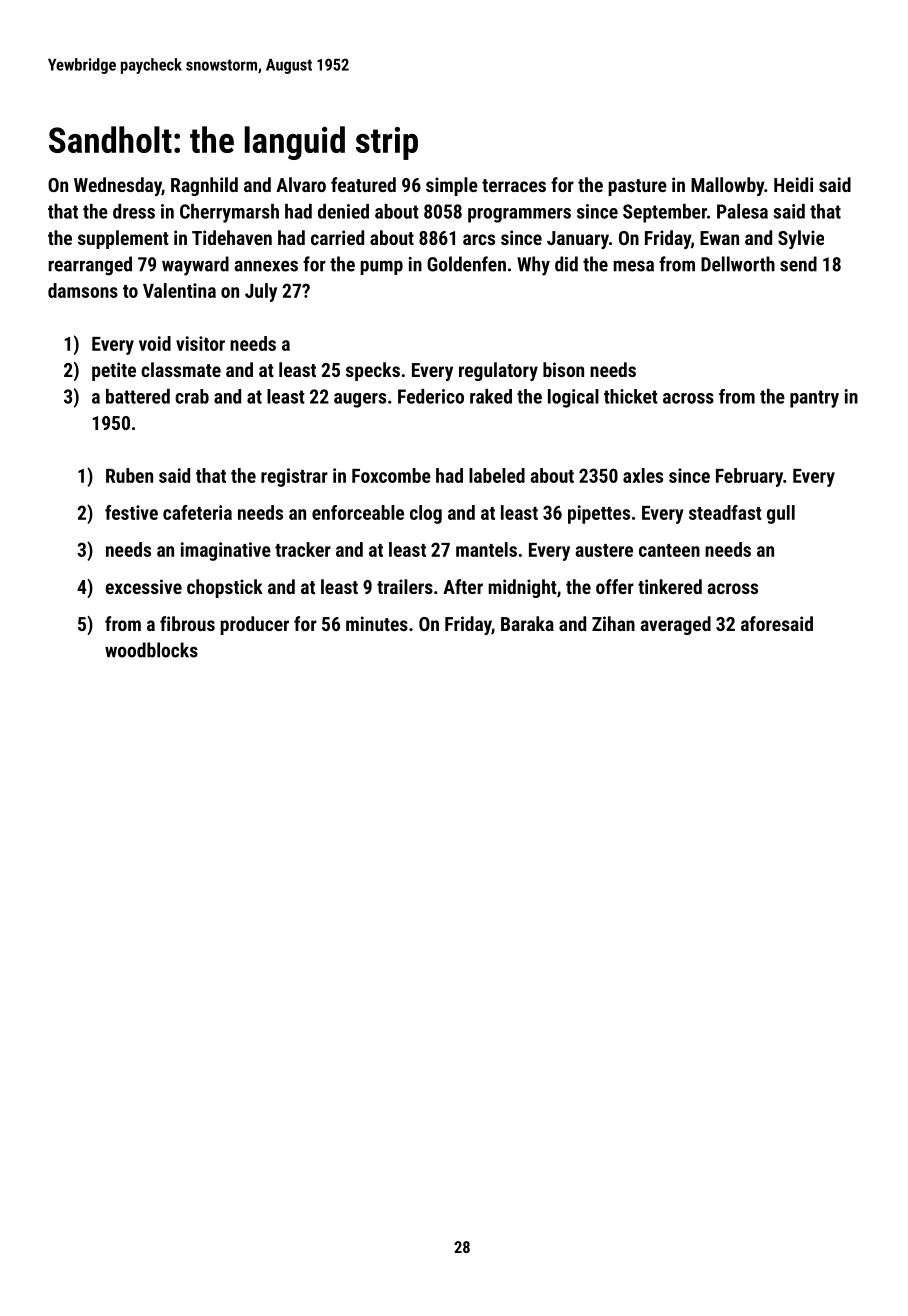 This screenshot has width=908, height=1316. Describe the element at coordinates (814, 399) in the screenshot. I see `pantry` at that location.
